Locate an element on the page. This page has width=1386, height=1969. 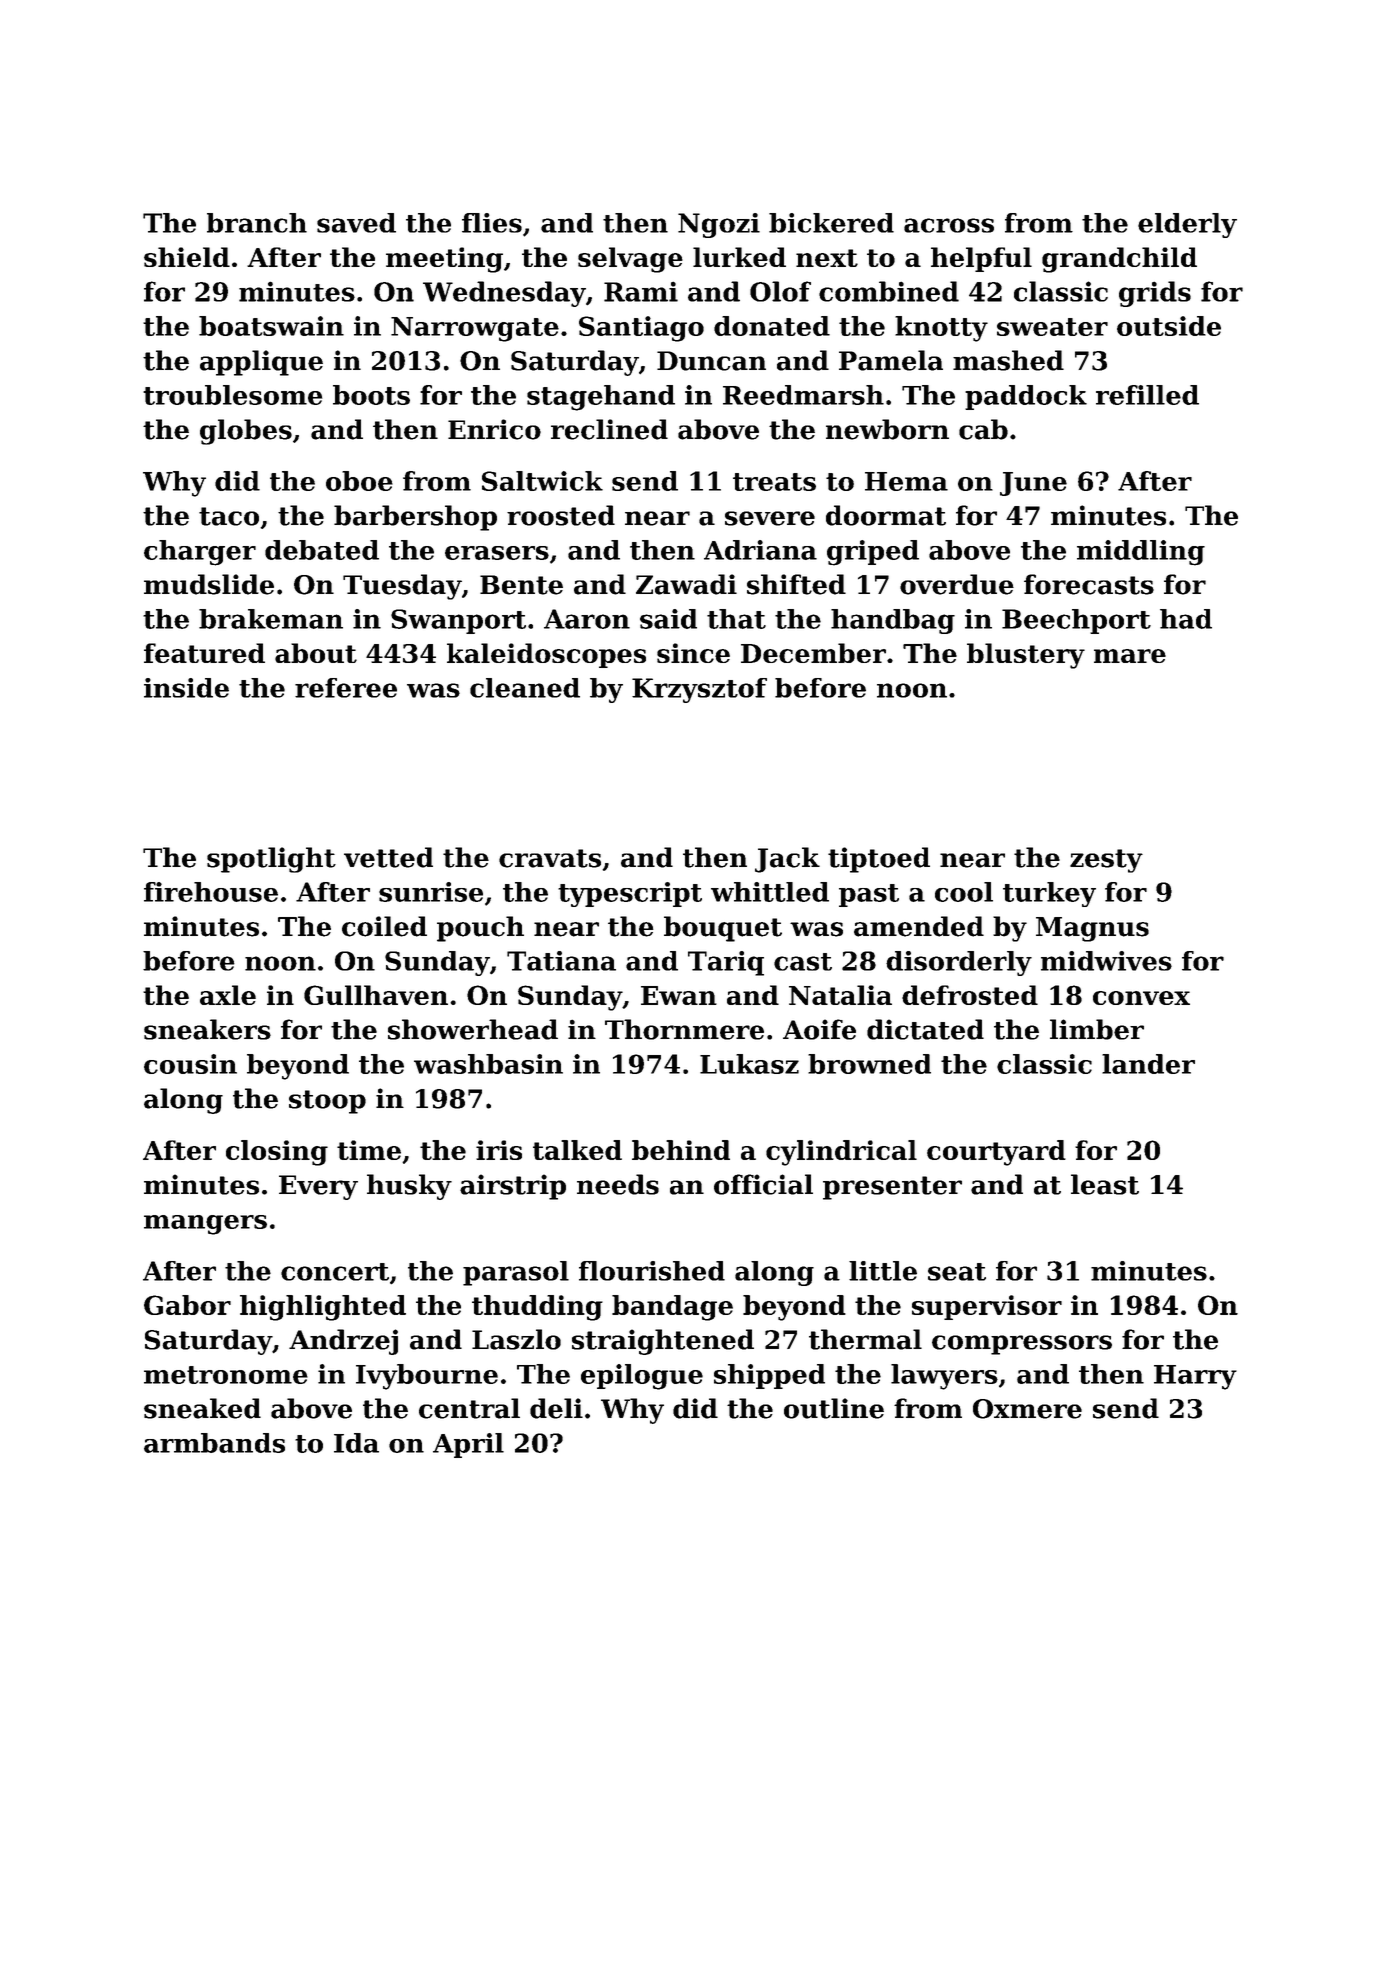
Reedmarsh is located at coordinates (803, 395).
